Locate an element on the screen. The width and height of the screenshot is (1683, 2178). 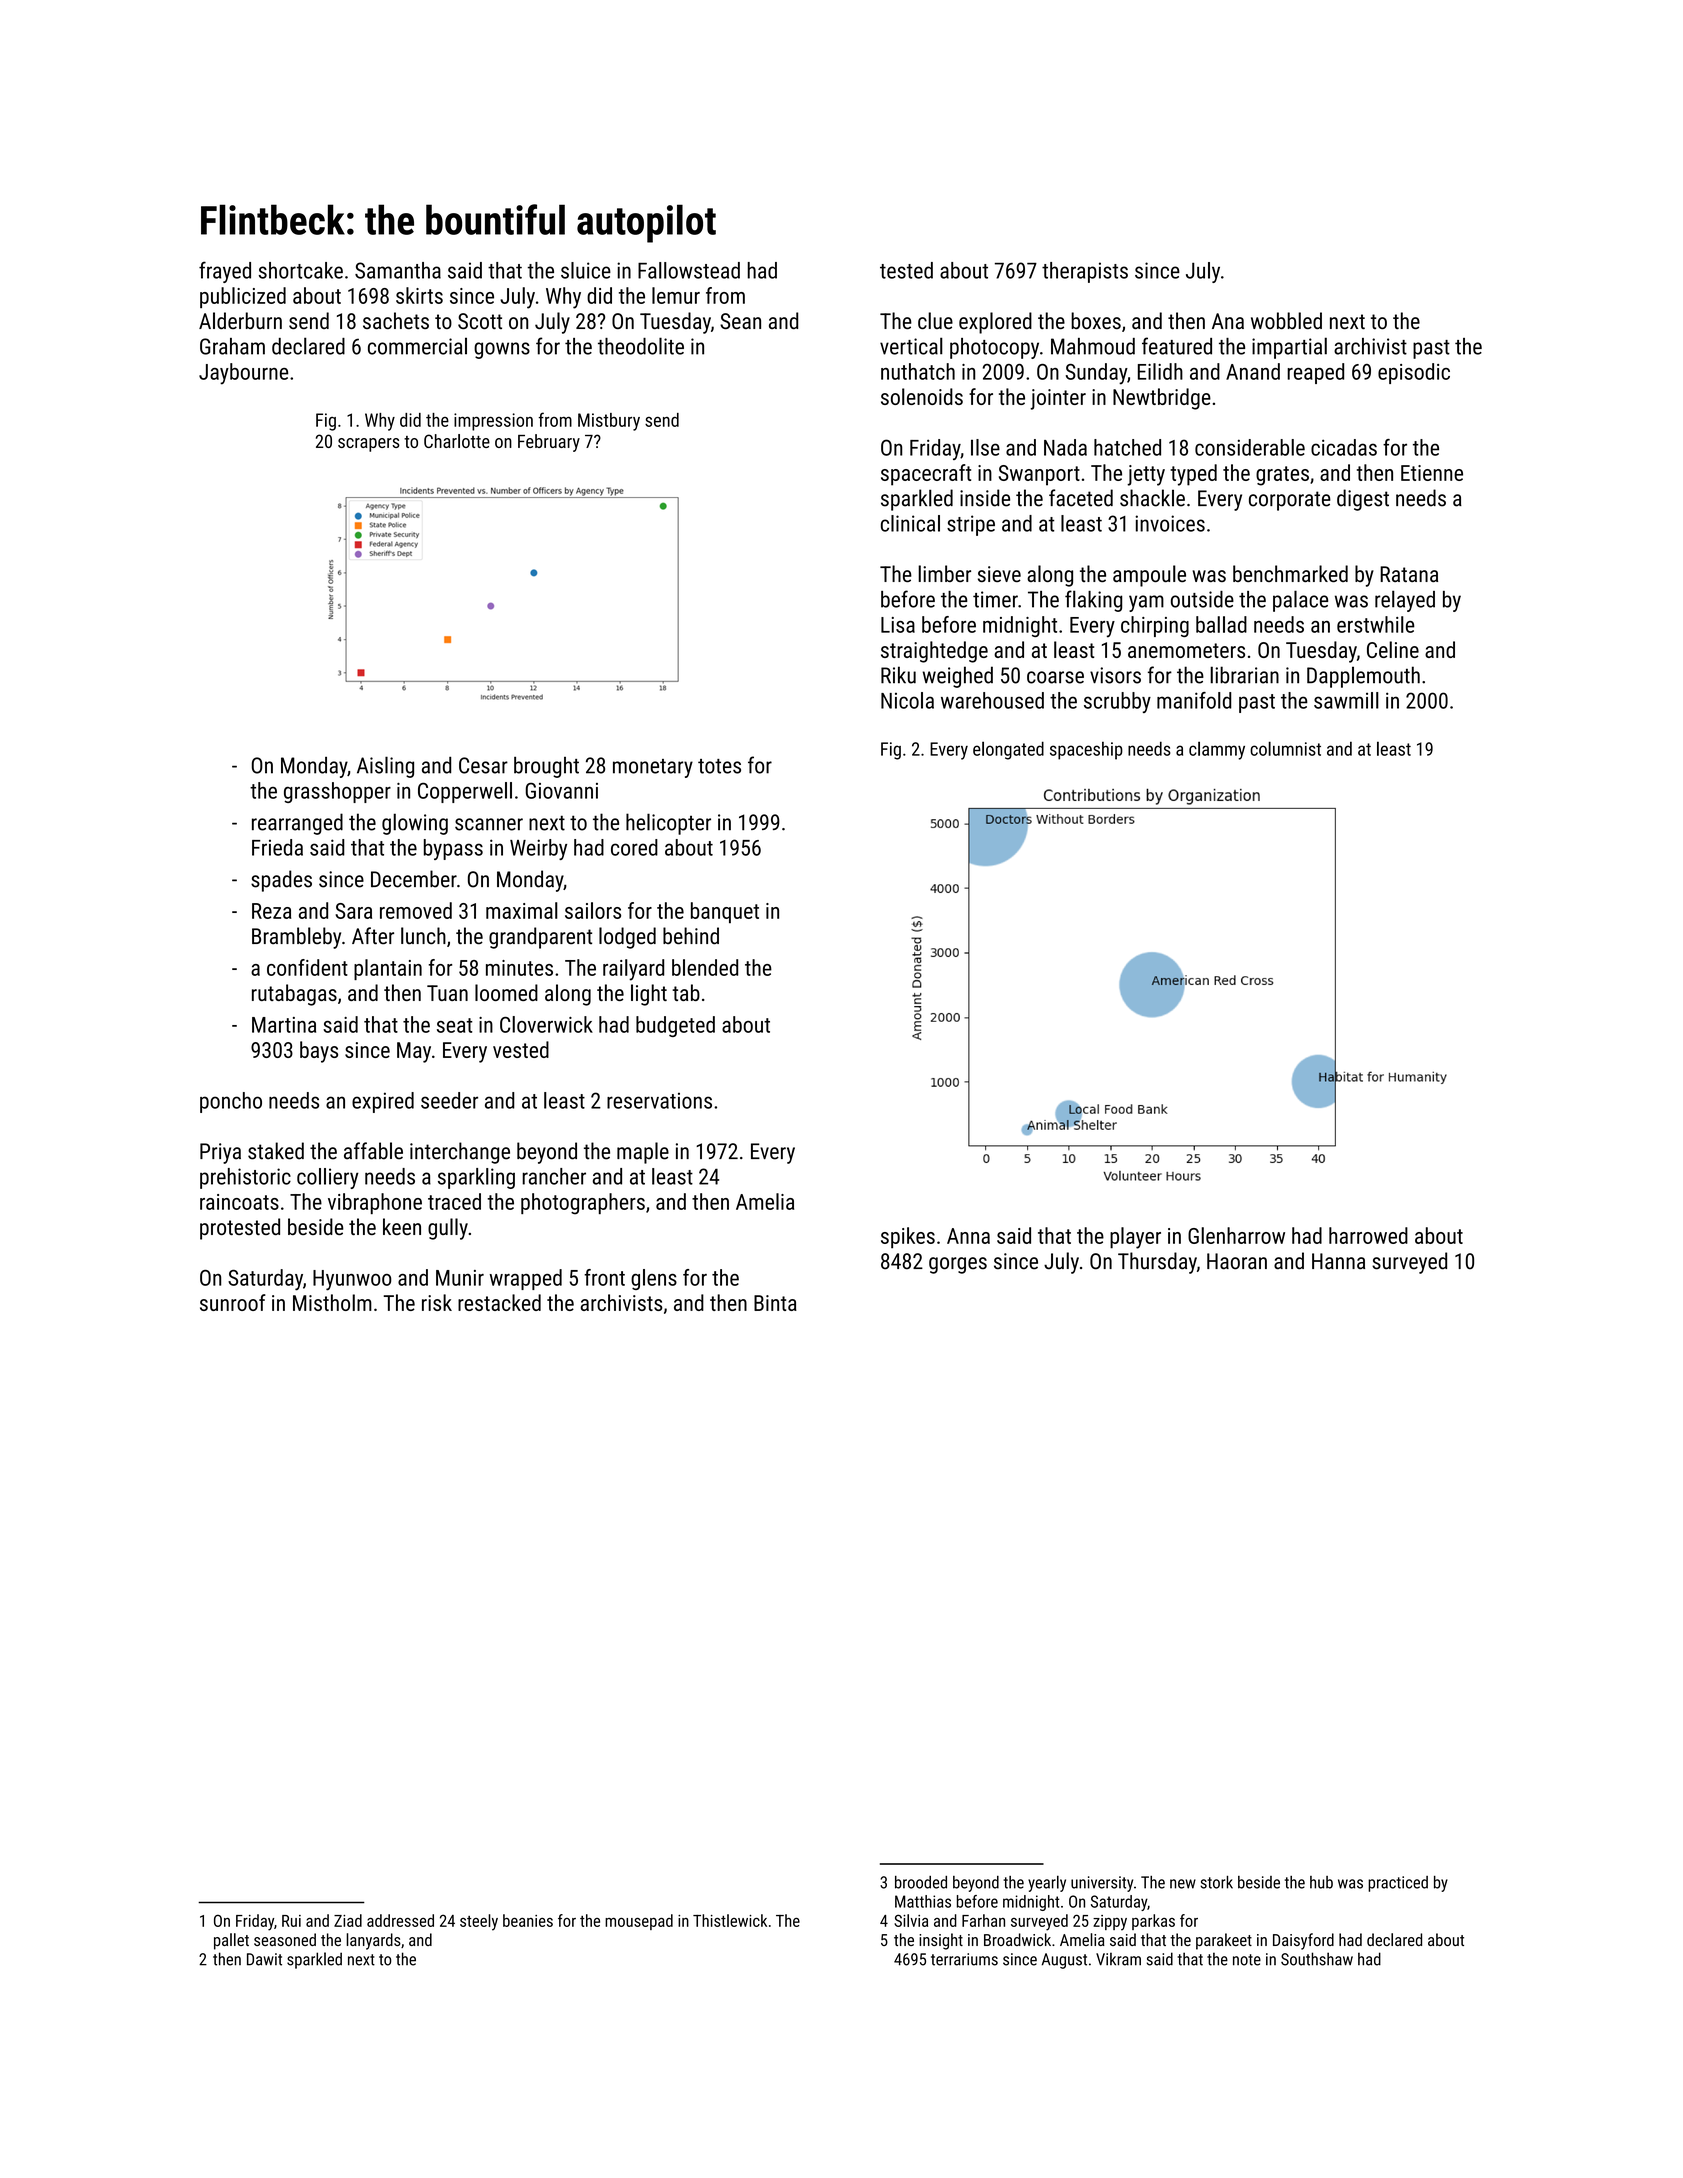
Haoran is located at coordinates (1237, 1261).
